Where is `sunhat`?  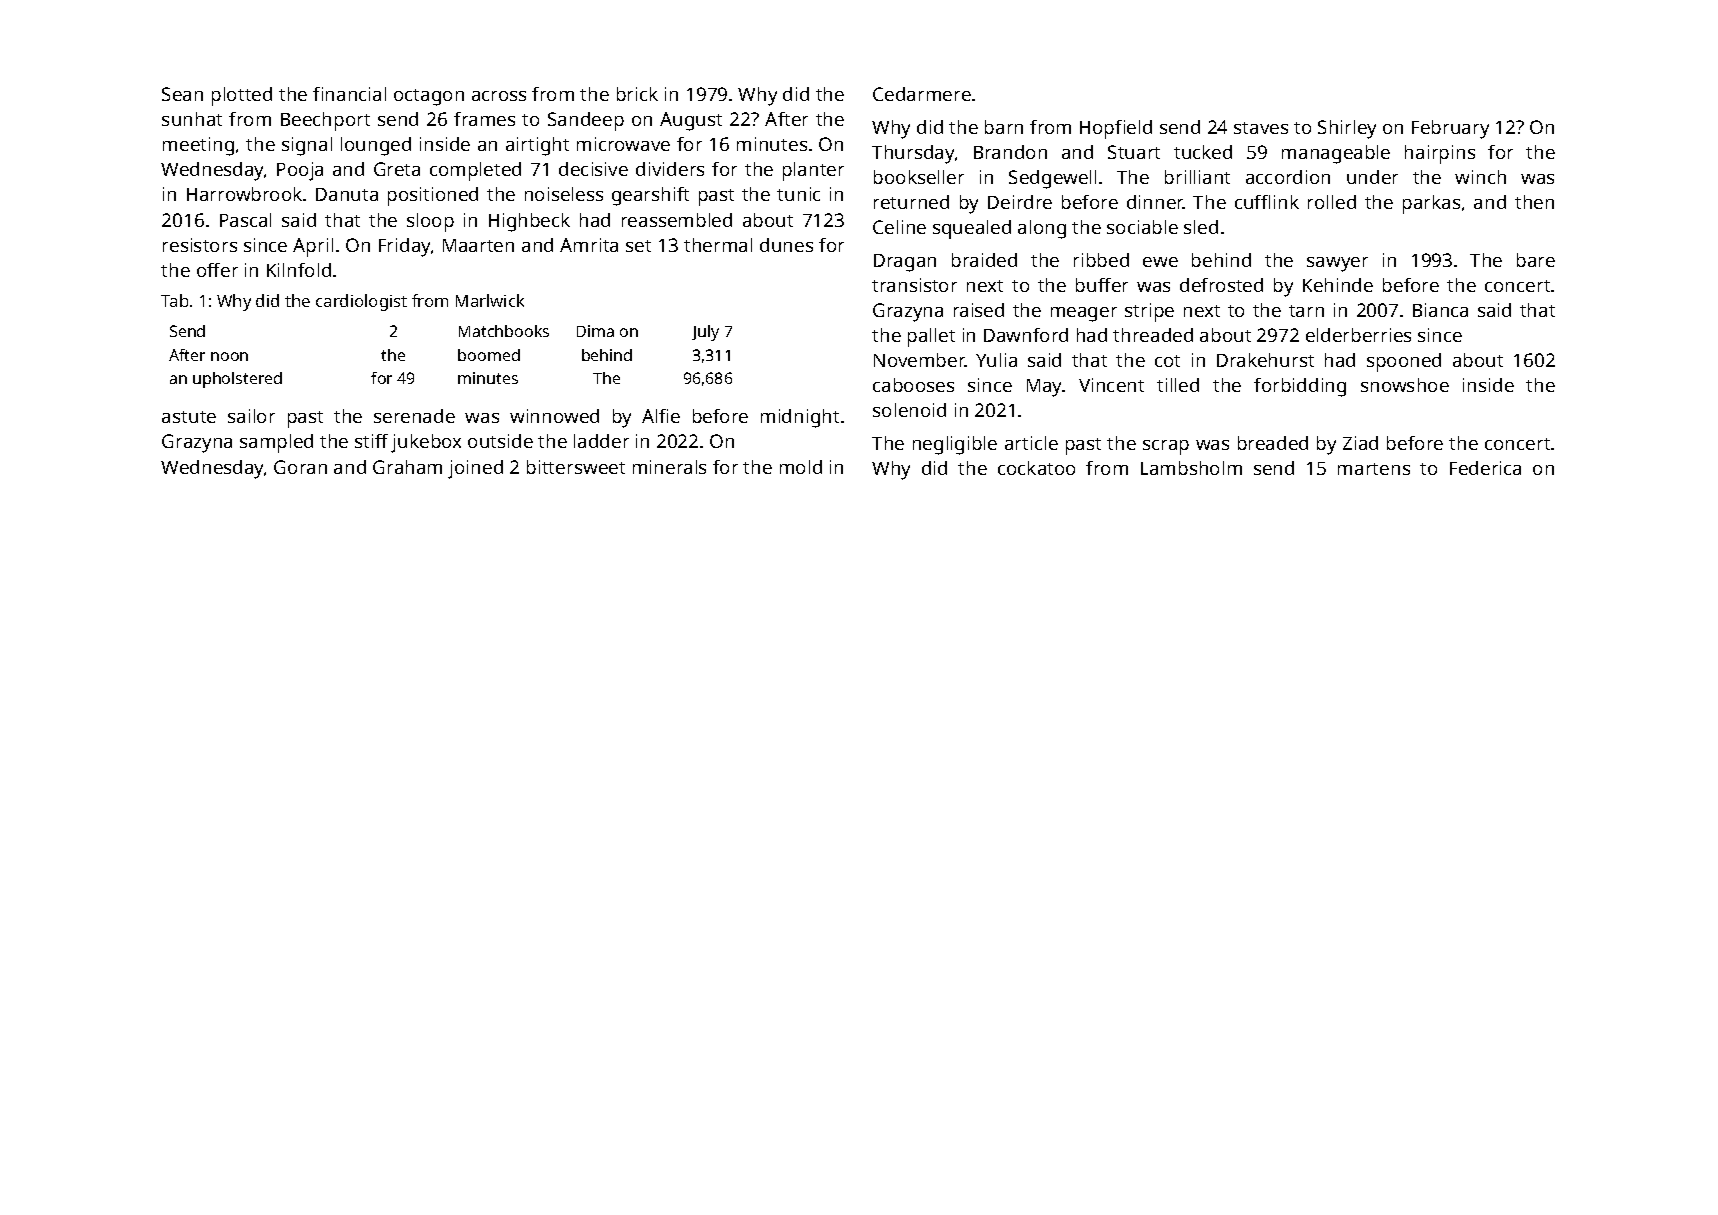
sunhat is located at coordinates (192, 119).
